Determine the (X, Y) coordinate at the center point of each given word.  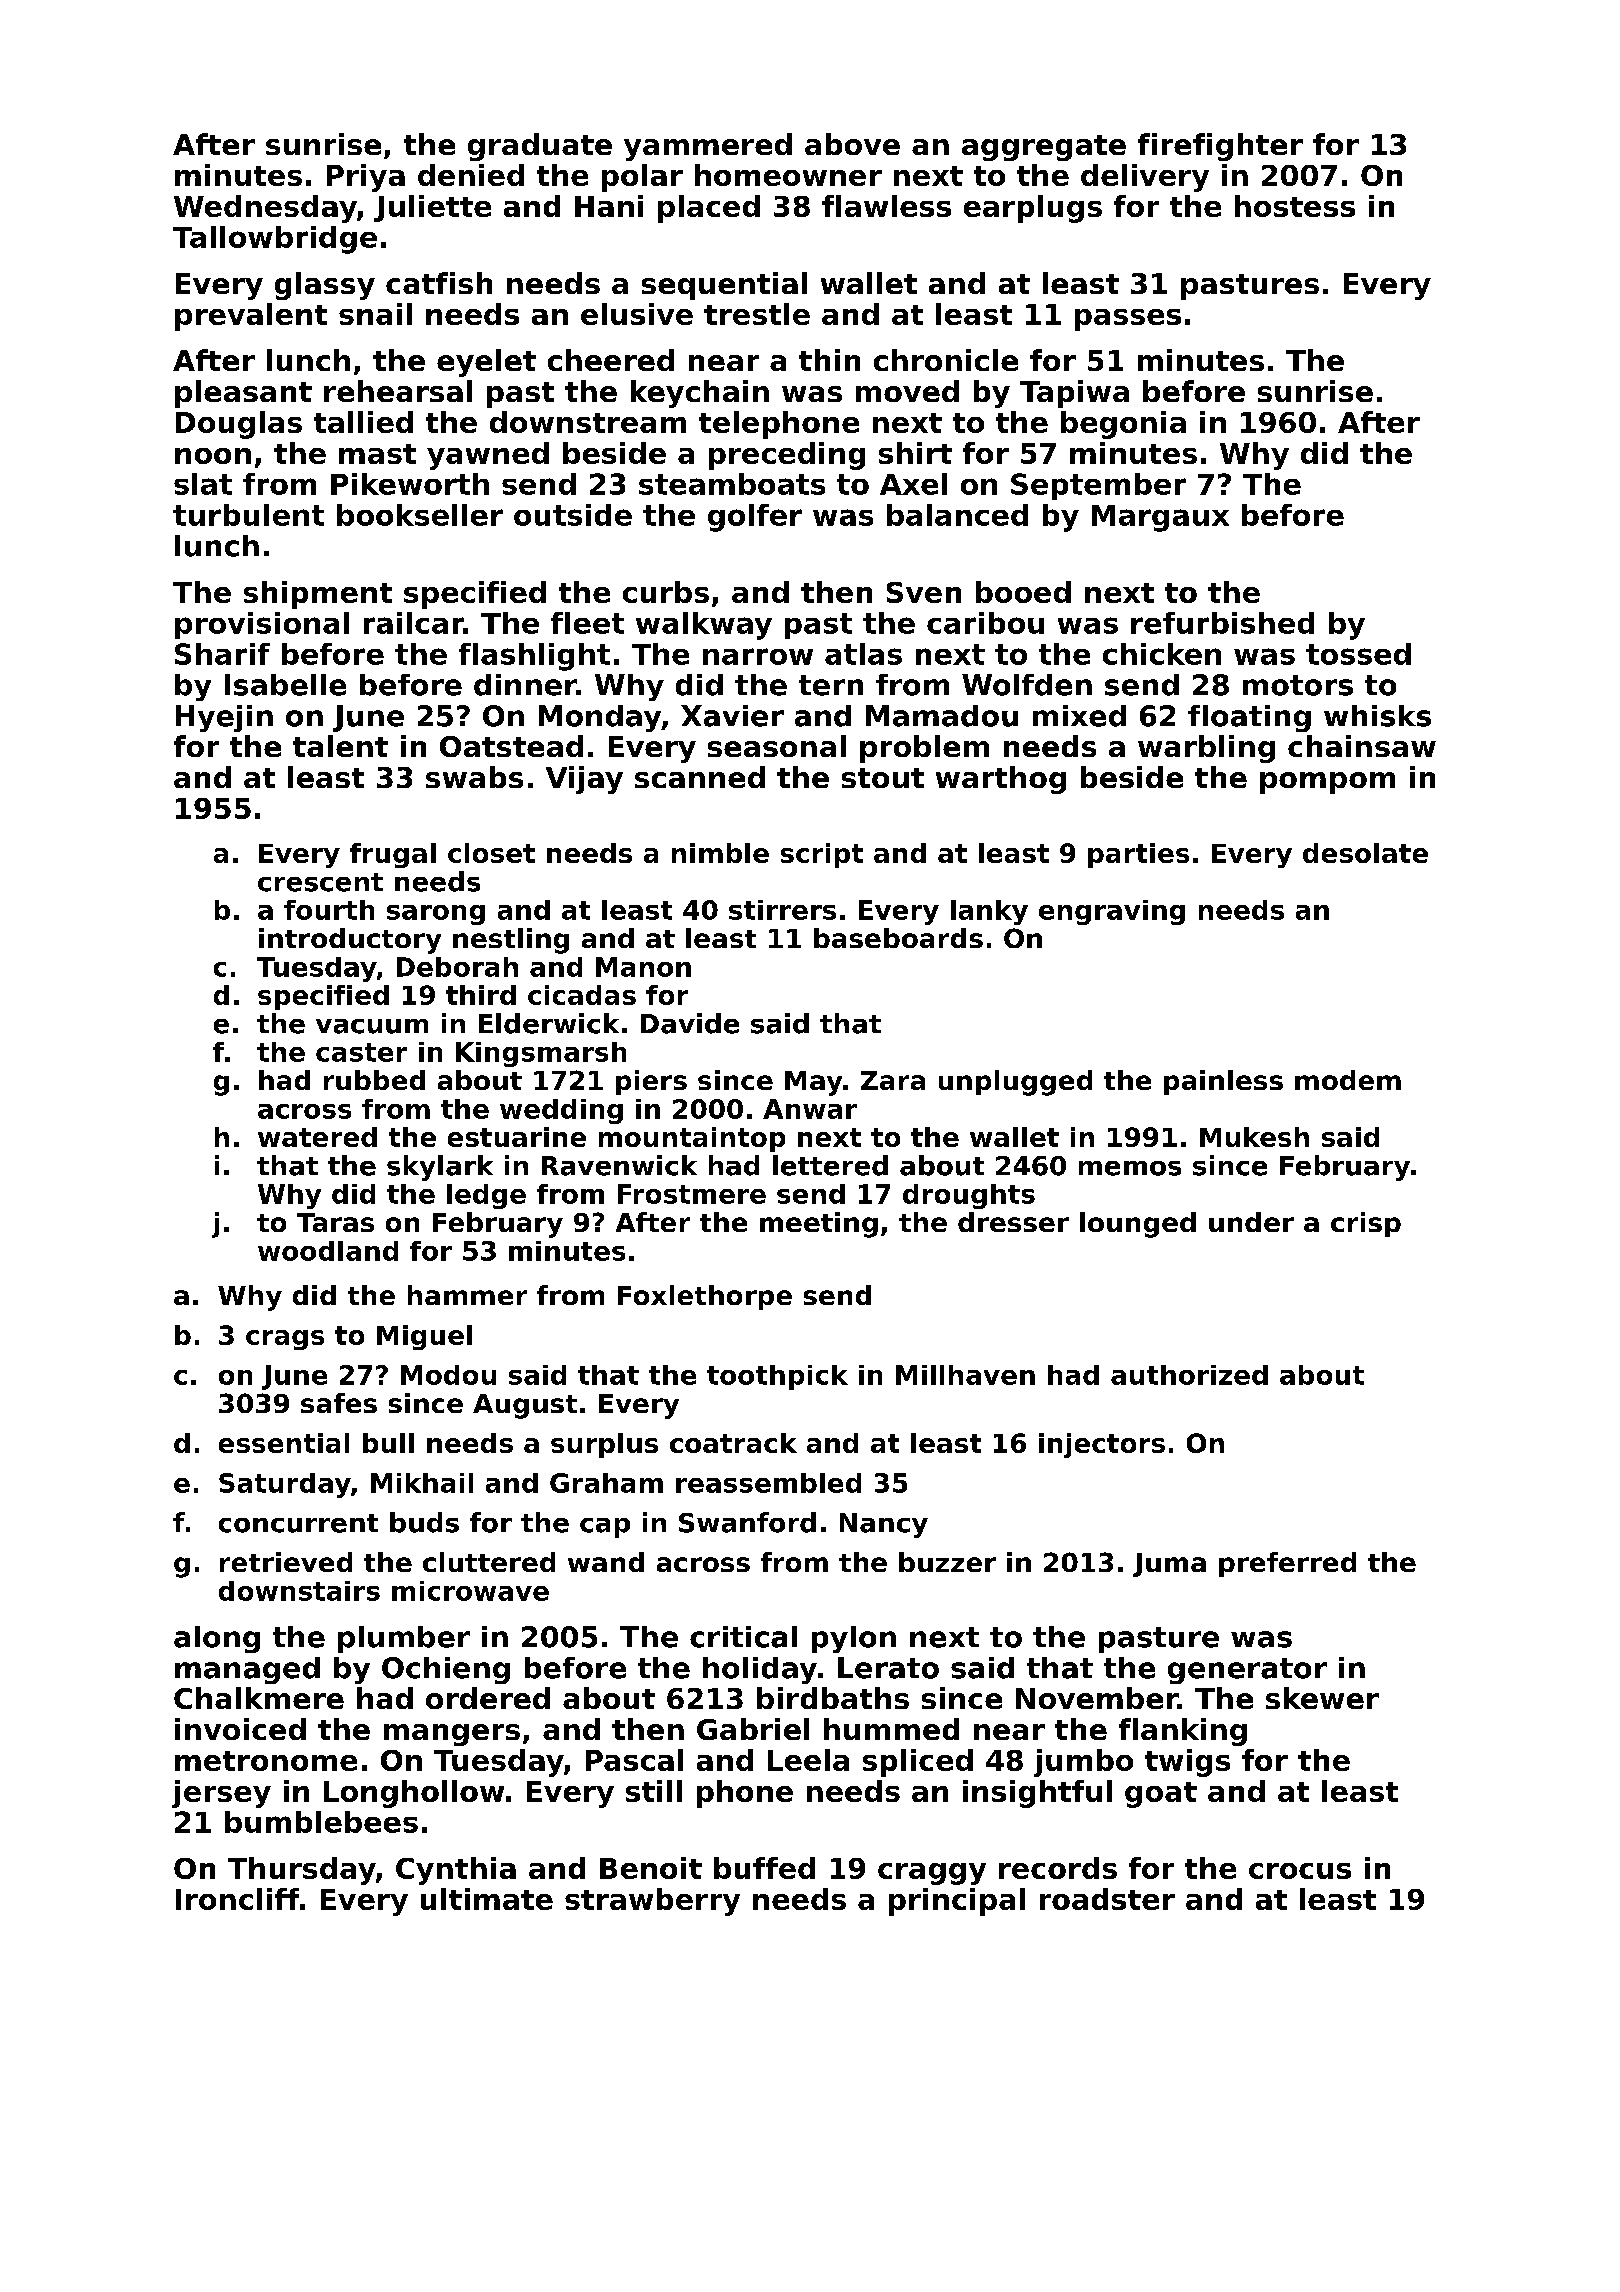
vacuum (372, 1026)
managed (247, 1670)
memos (1130, 1168)
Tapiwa (1074, 394)
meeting (819, 1225)
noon (213, 456)
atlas (863, 654)
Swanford (747, 1522)
